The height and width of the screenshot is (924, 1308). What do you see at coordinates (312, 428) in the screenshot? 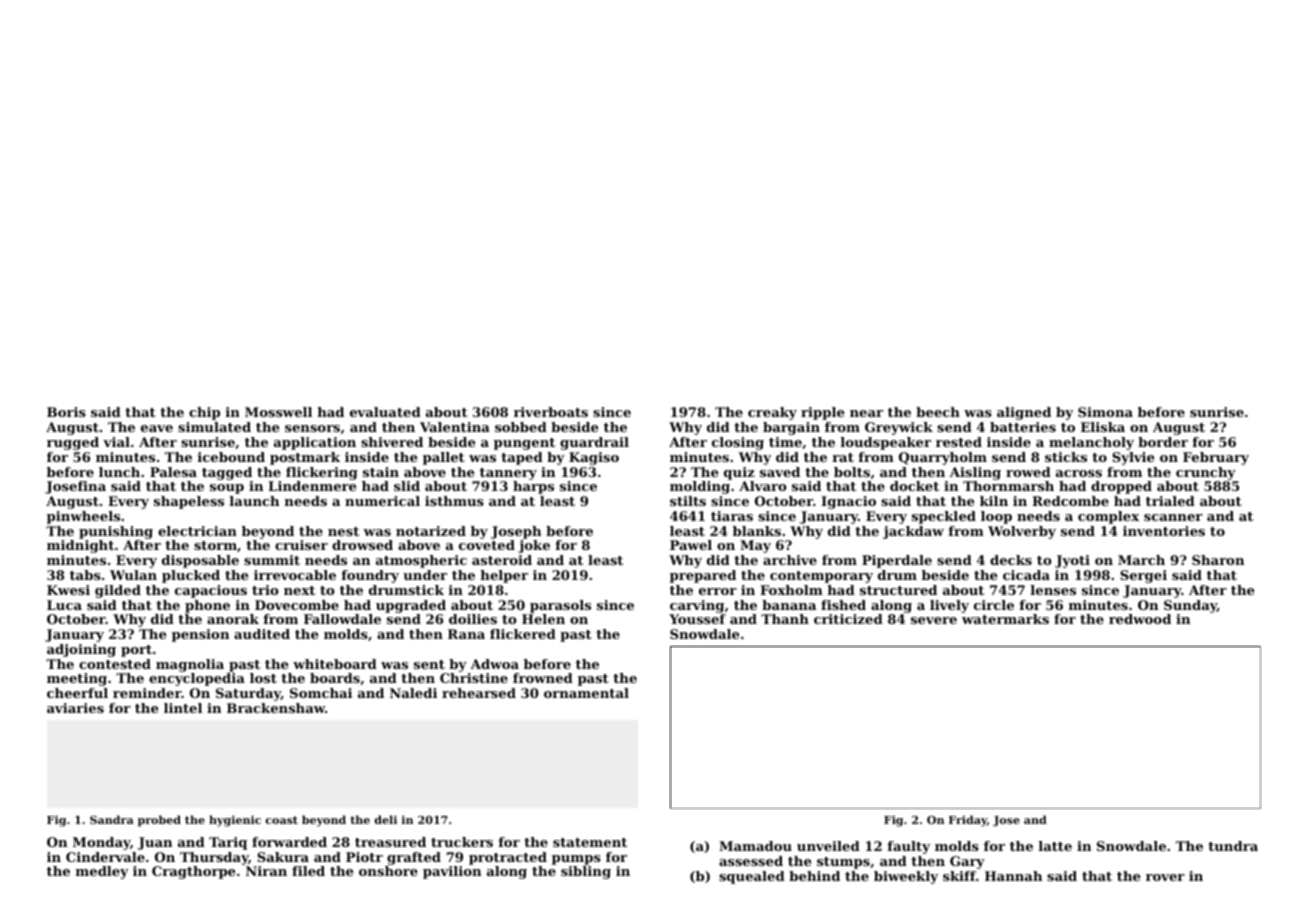
I see `sensors` at bounding box center [312, 428].
